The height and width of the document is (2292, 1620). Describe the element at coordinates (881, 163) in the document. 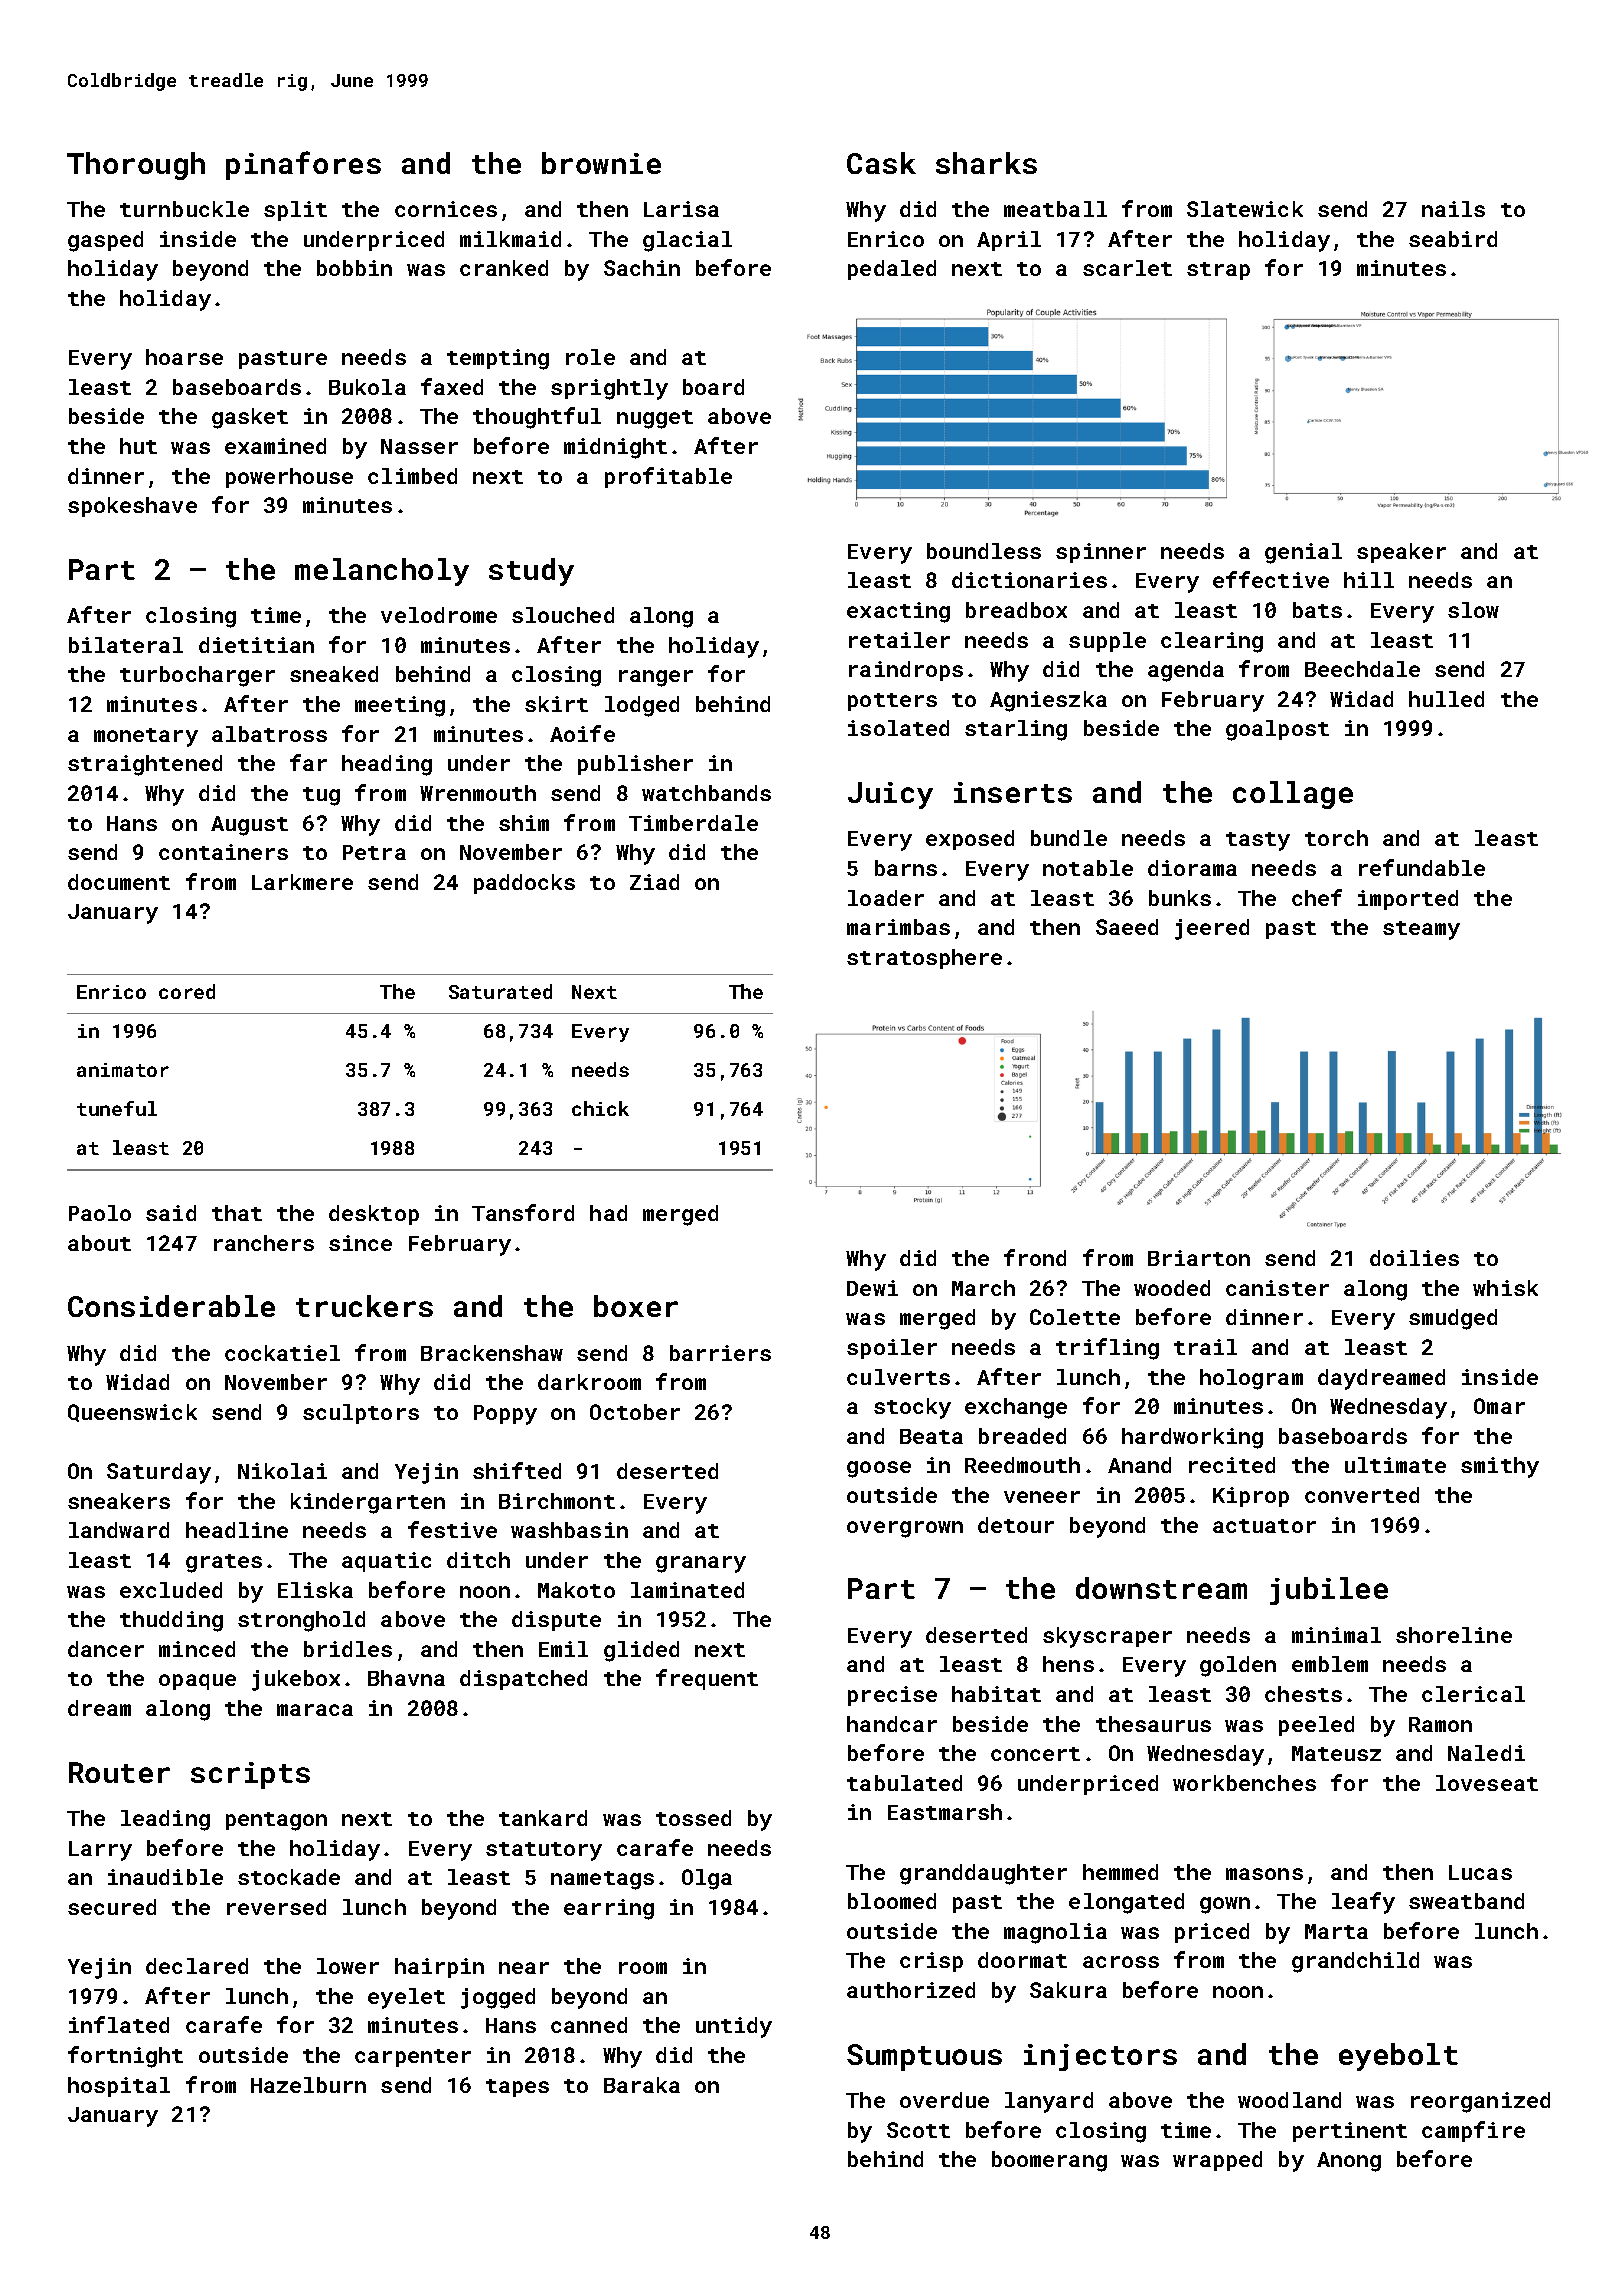

I see `Cask` at that location.
